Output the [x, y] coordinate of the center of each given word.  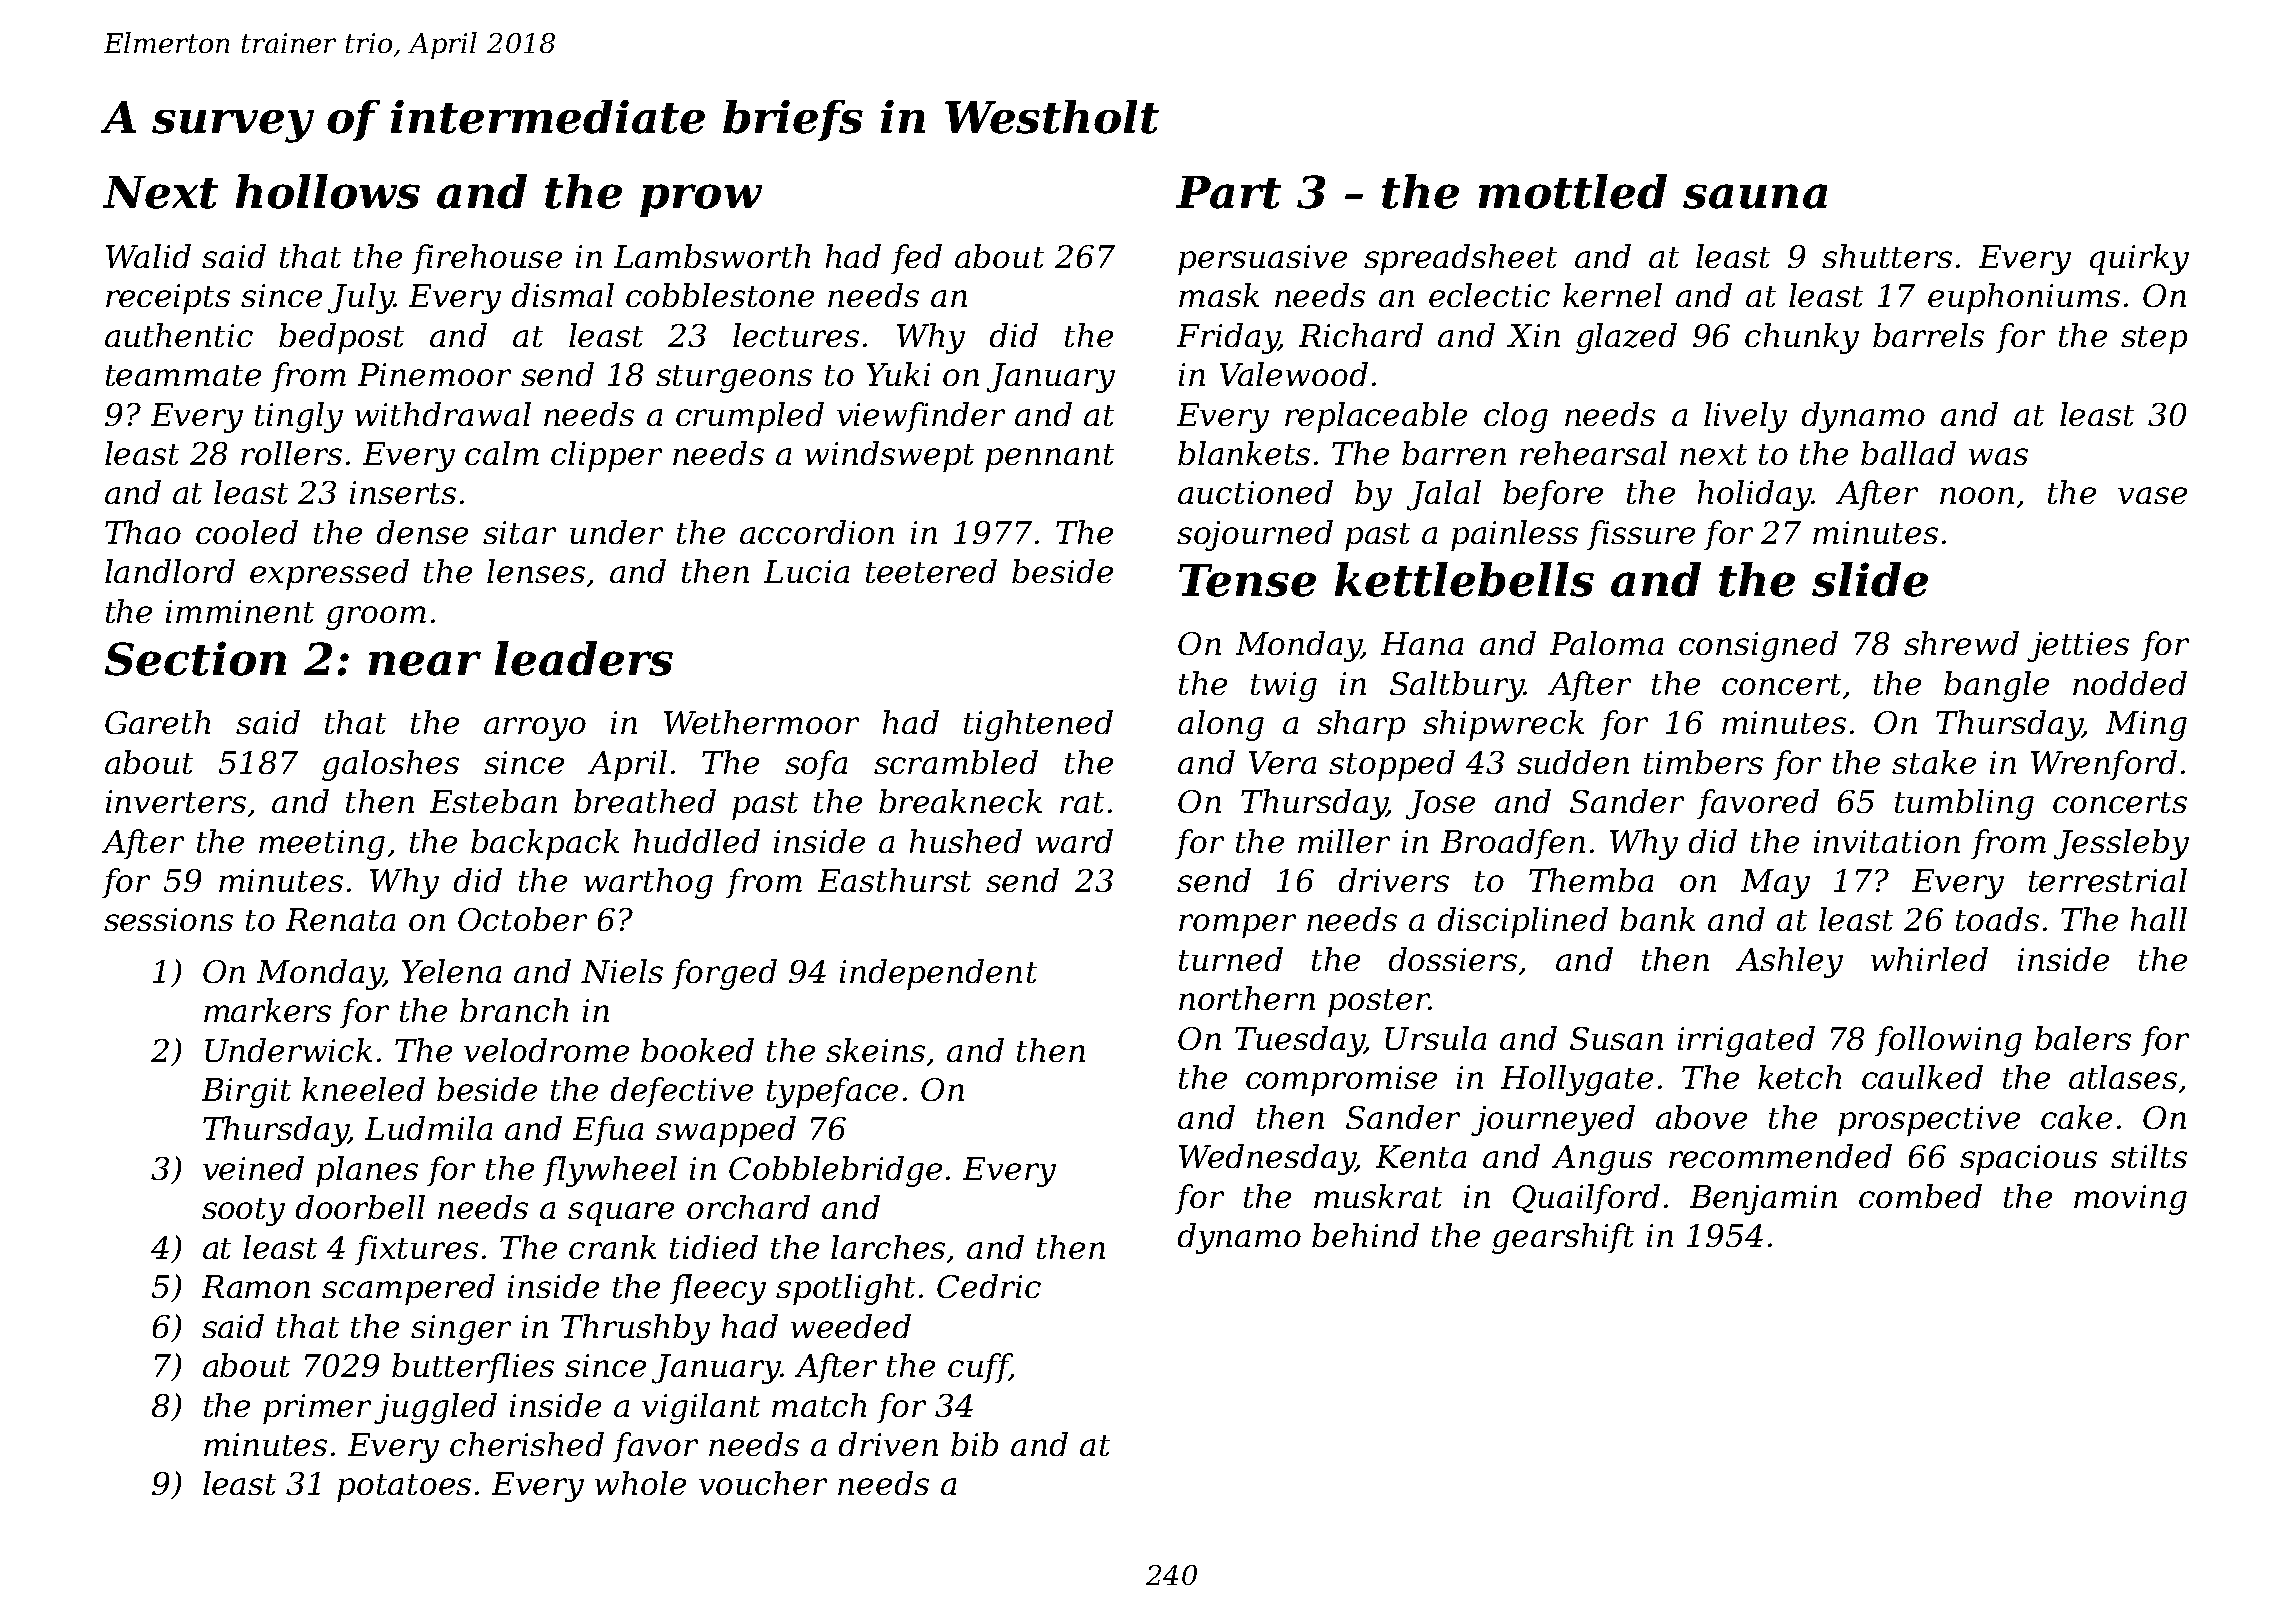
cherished [527, 1444]
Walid [148, 256]
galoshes [390, 765]
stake [1934, 762]
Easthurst [894, 880]
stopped [1392, 765]
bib [974, 1444]
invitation [1887, 841]
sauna [1755, 196]
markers [267, 1010]
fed [916, 259]
